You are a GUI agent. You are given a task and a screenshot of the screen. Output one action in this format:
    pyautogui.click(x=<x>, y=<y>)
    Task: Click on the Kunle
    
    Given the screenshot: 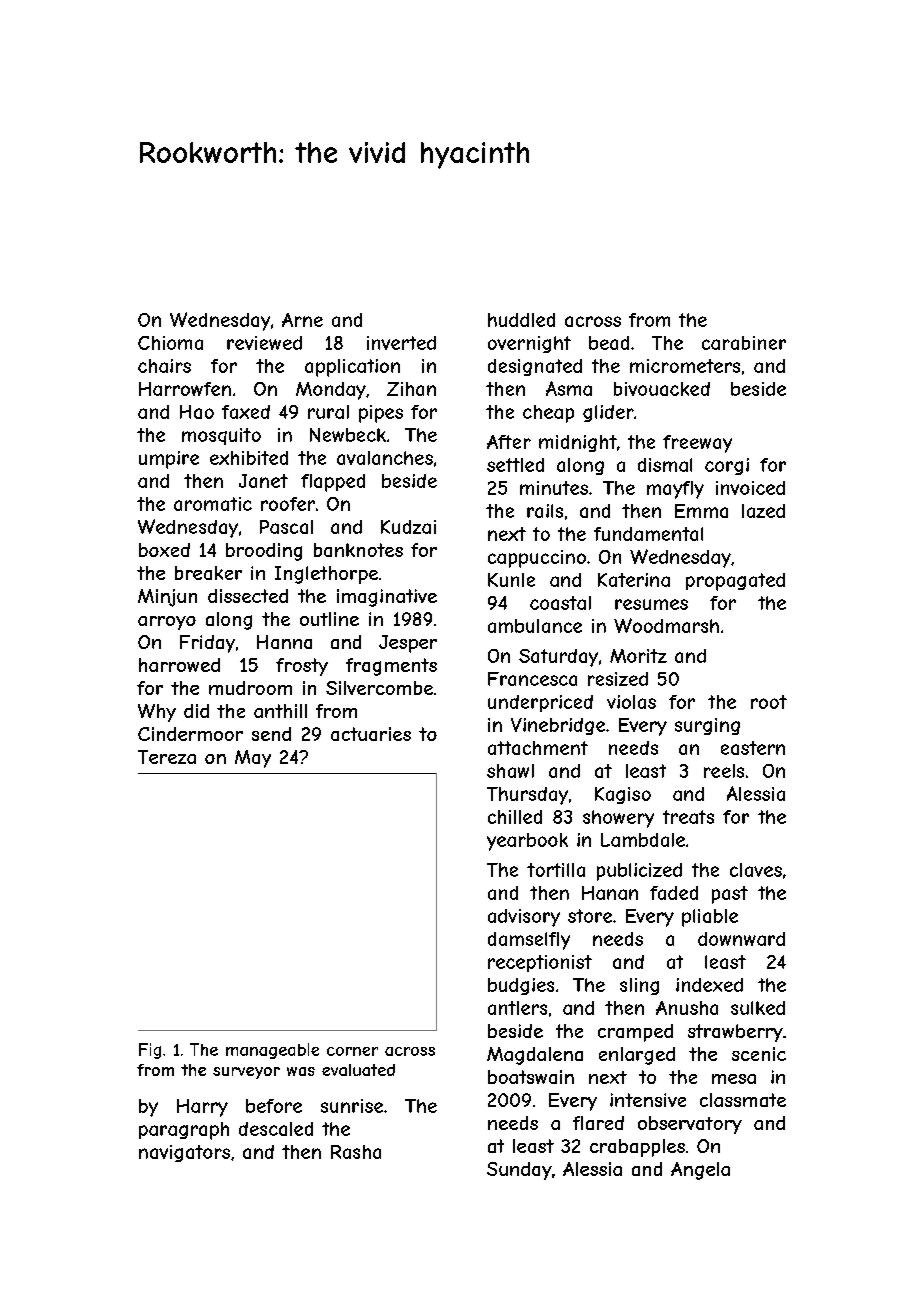 What is the action you would take?
    pyautogui.click(x=511, y=580)
